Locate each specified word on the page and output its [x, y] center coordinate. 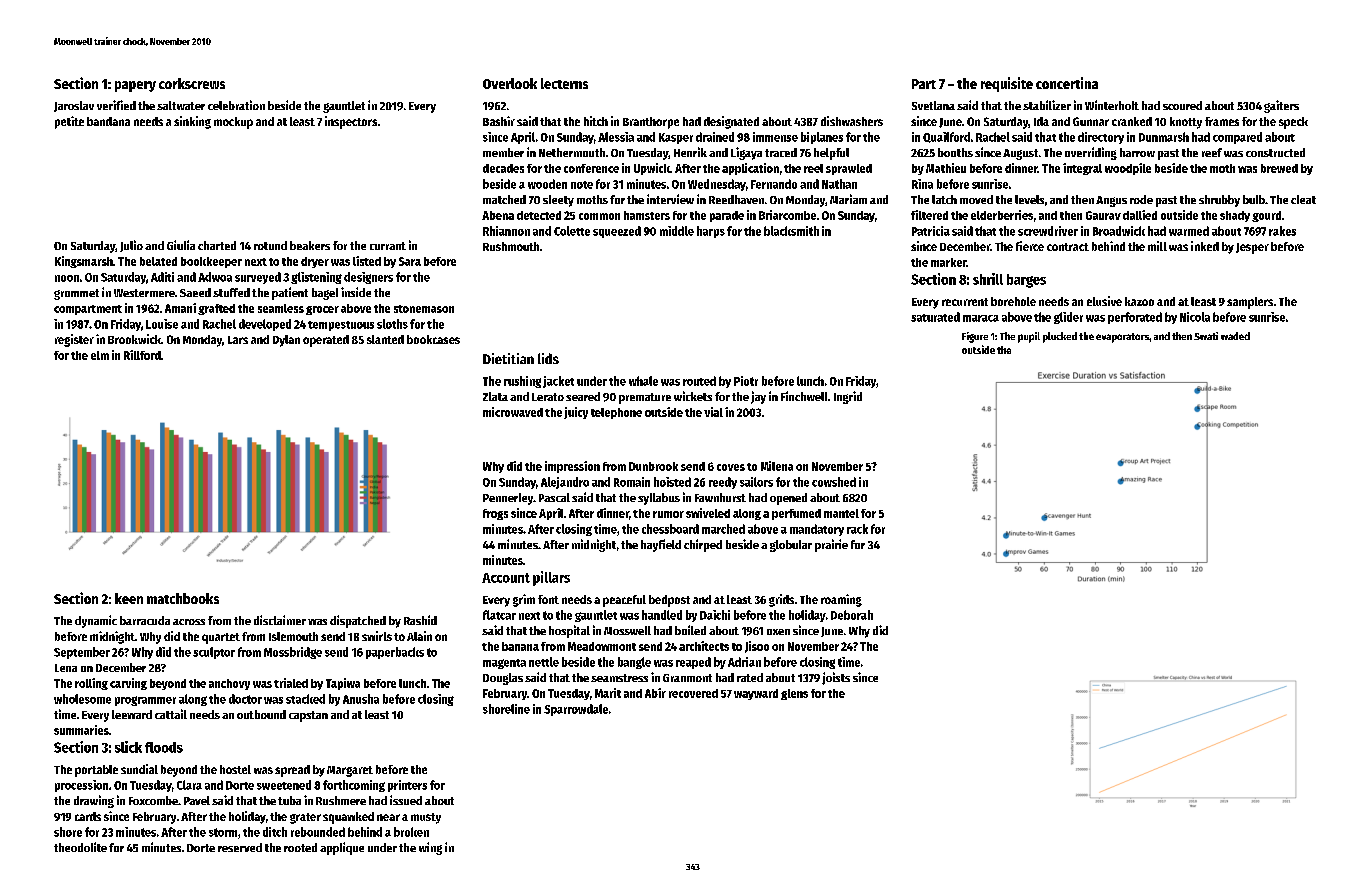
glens [794, 694]
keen [129, 598]
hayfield [661, 545]
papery [135, 86]
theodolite [80, 847]
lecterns [564, 83]
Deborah [852, 615]
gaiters [1281, 106]
